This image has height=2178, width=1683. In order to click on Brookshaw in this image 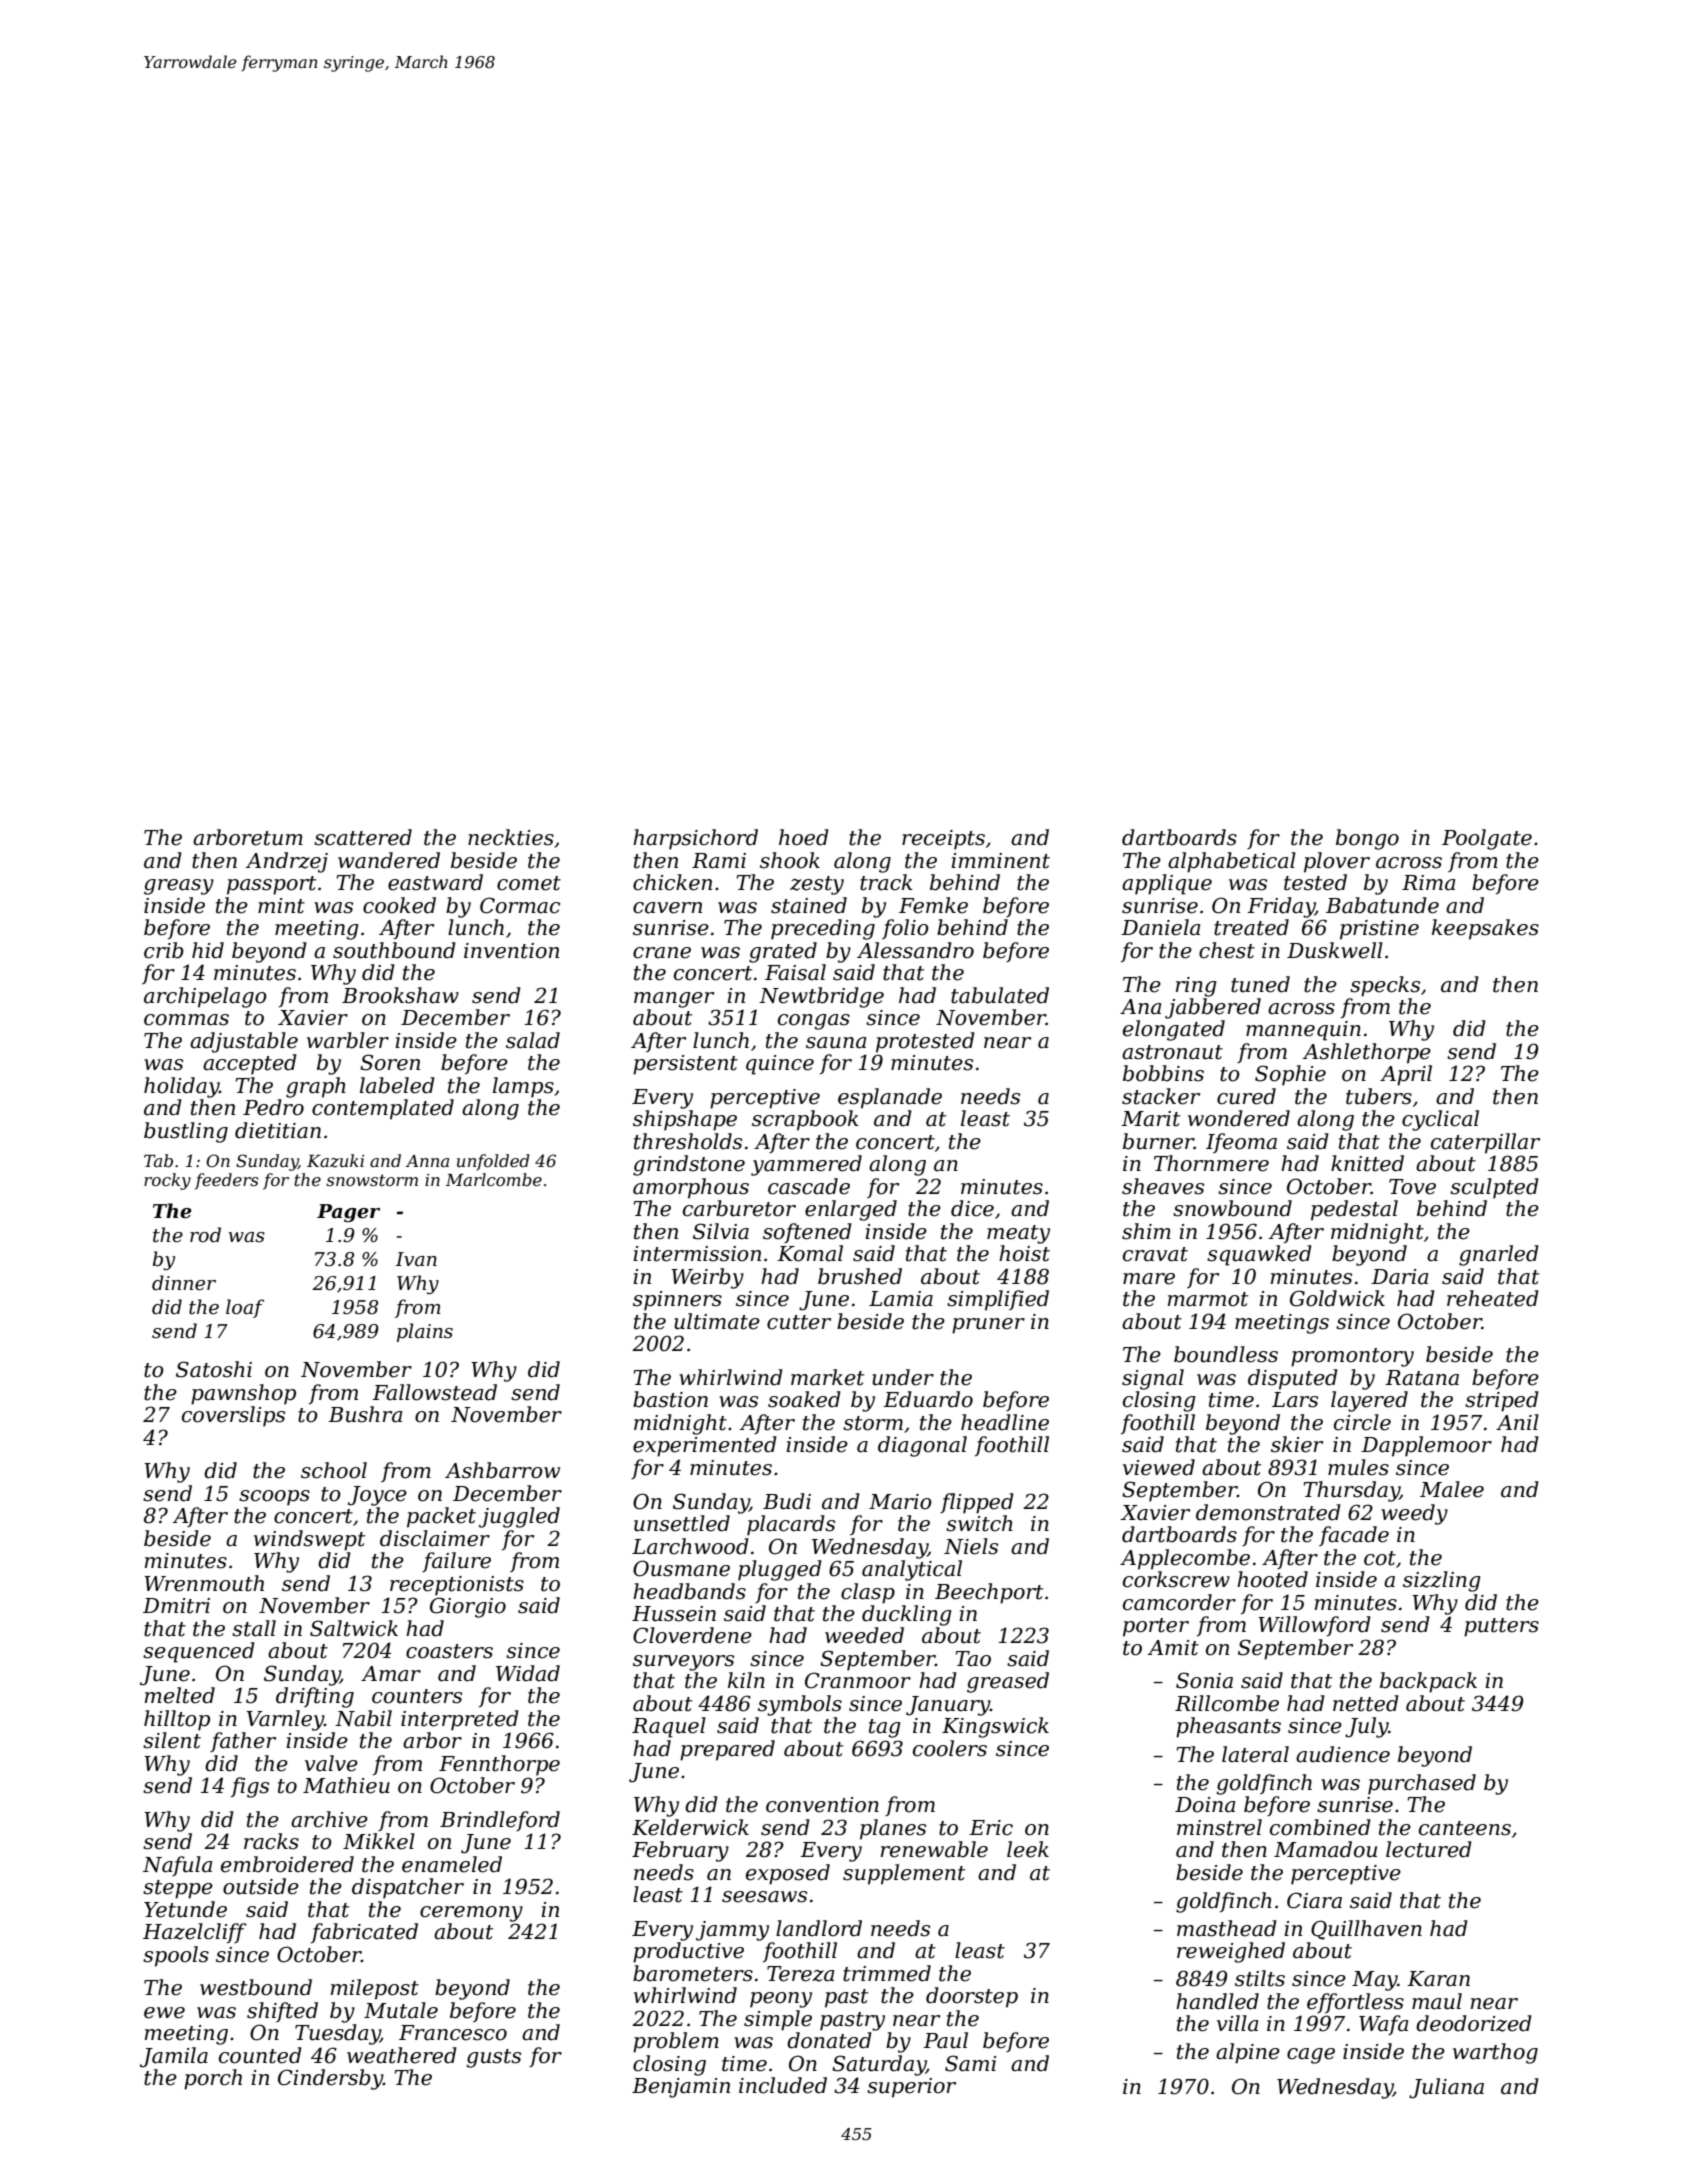, I will do `click(400, 995)`.
